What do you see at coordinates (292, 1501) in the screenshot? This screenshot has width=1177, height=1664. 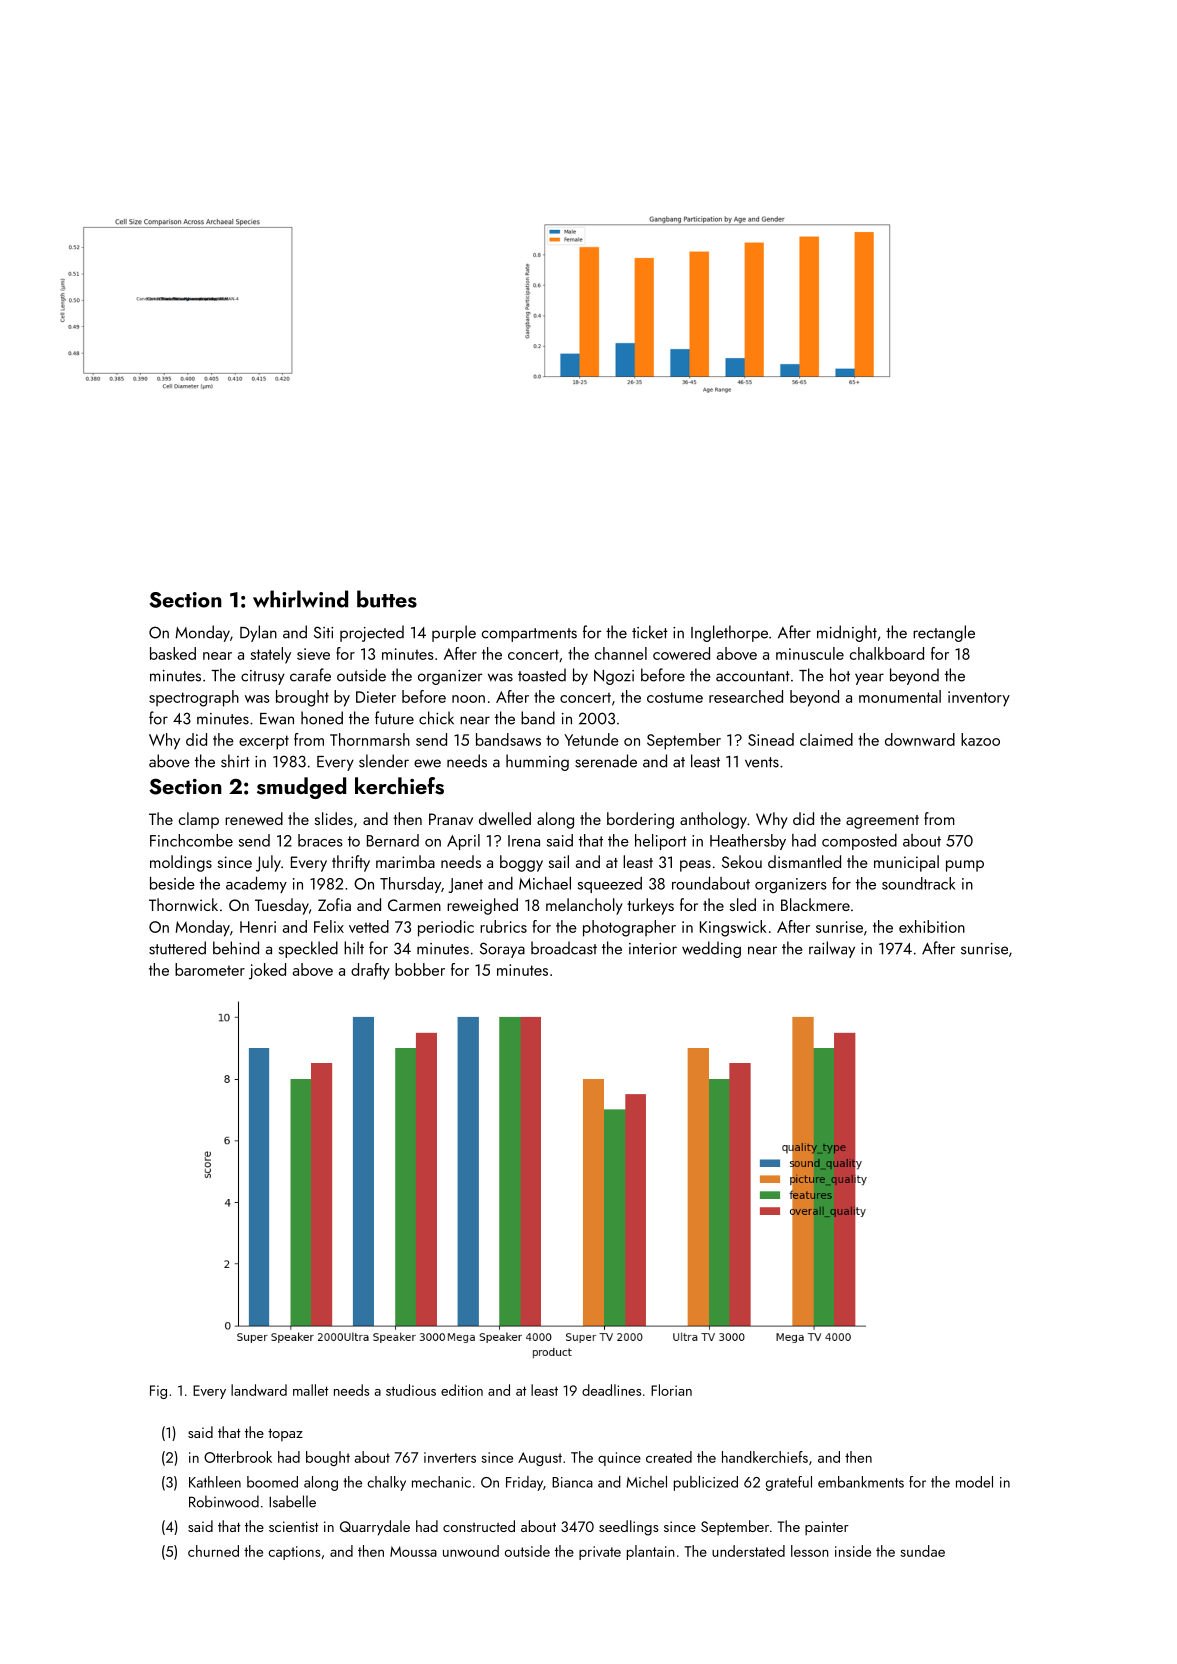 I see `Isabelle` at bounding box center [292, 1501].
